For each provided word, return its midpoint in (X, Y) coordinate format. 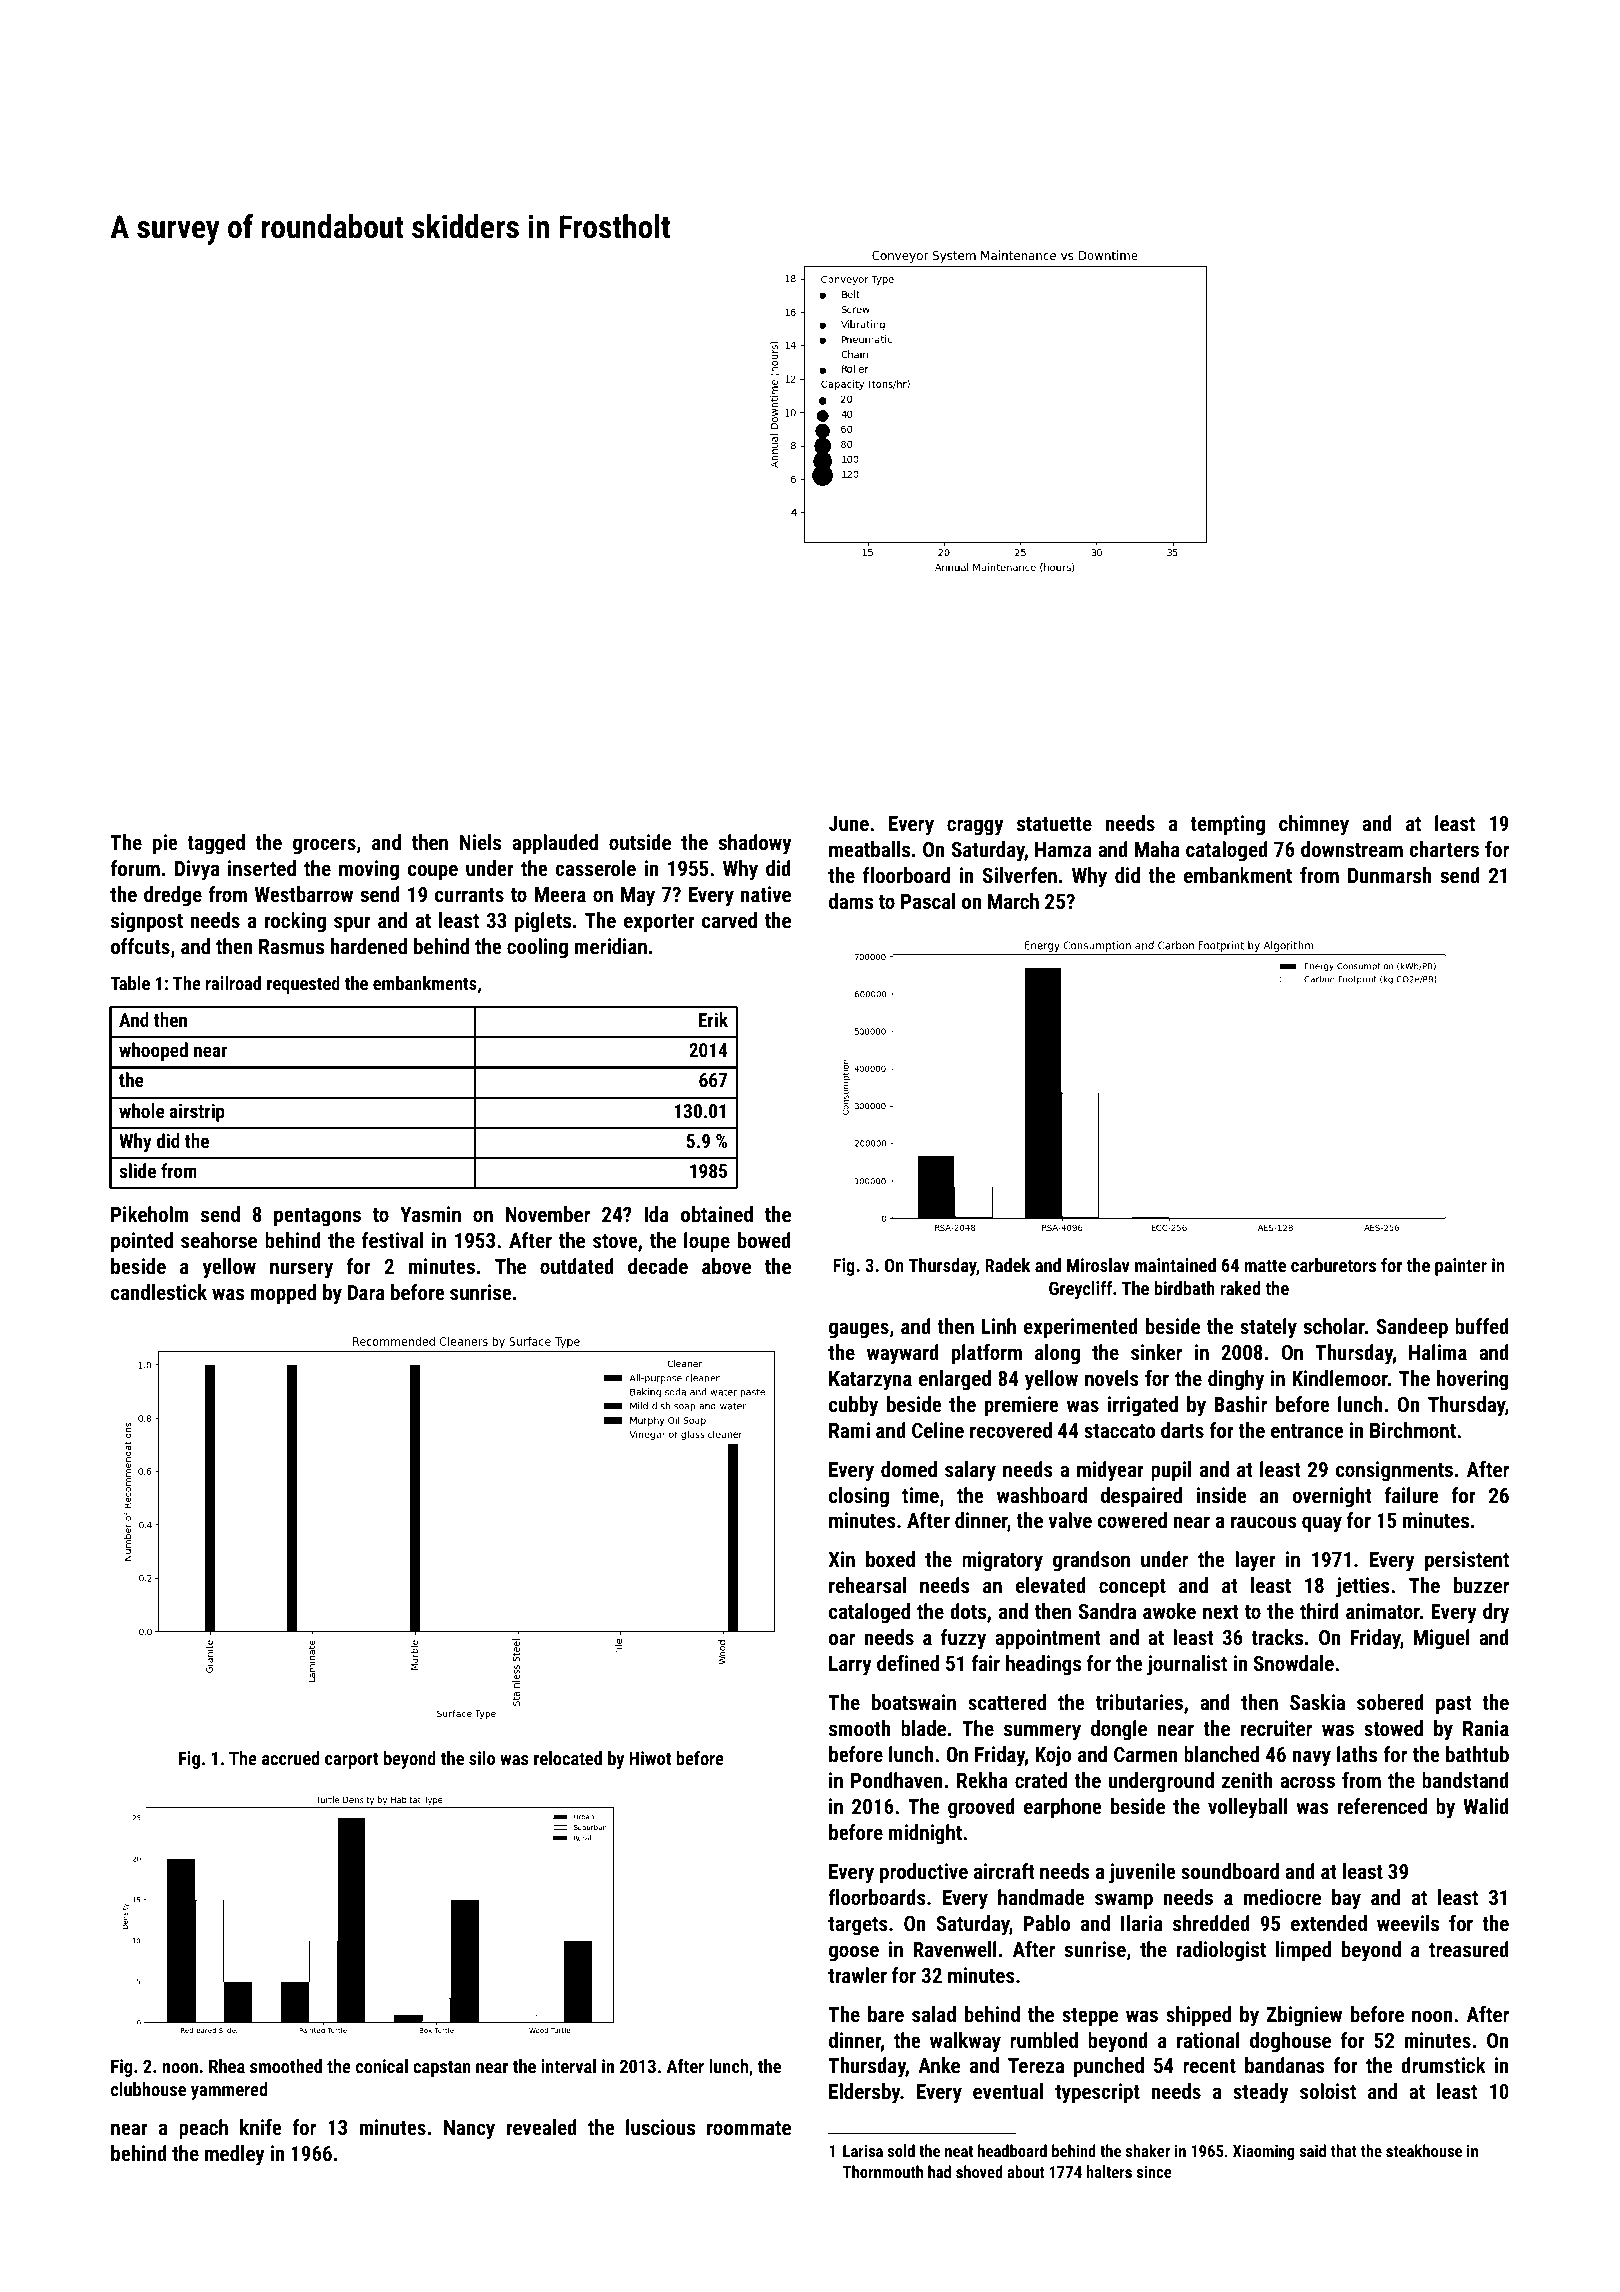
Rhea (227, 2066)
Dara (366, 1292)
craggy (975, 827)
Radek (1007, 1265)
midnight (925, 1834)
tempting (1227, 825)
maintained (1175, 1265)
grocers (324, 846)
